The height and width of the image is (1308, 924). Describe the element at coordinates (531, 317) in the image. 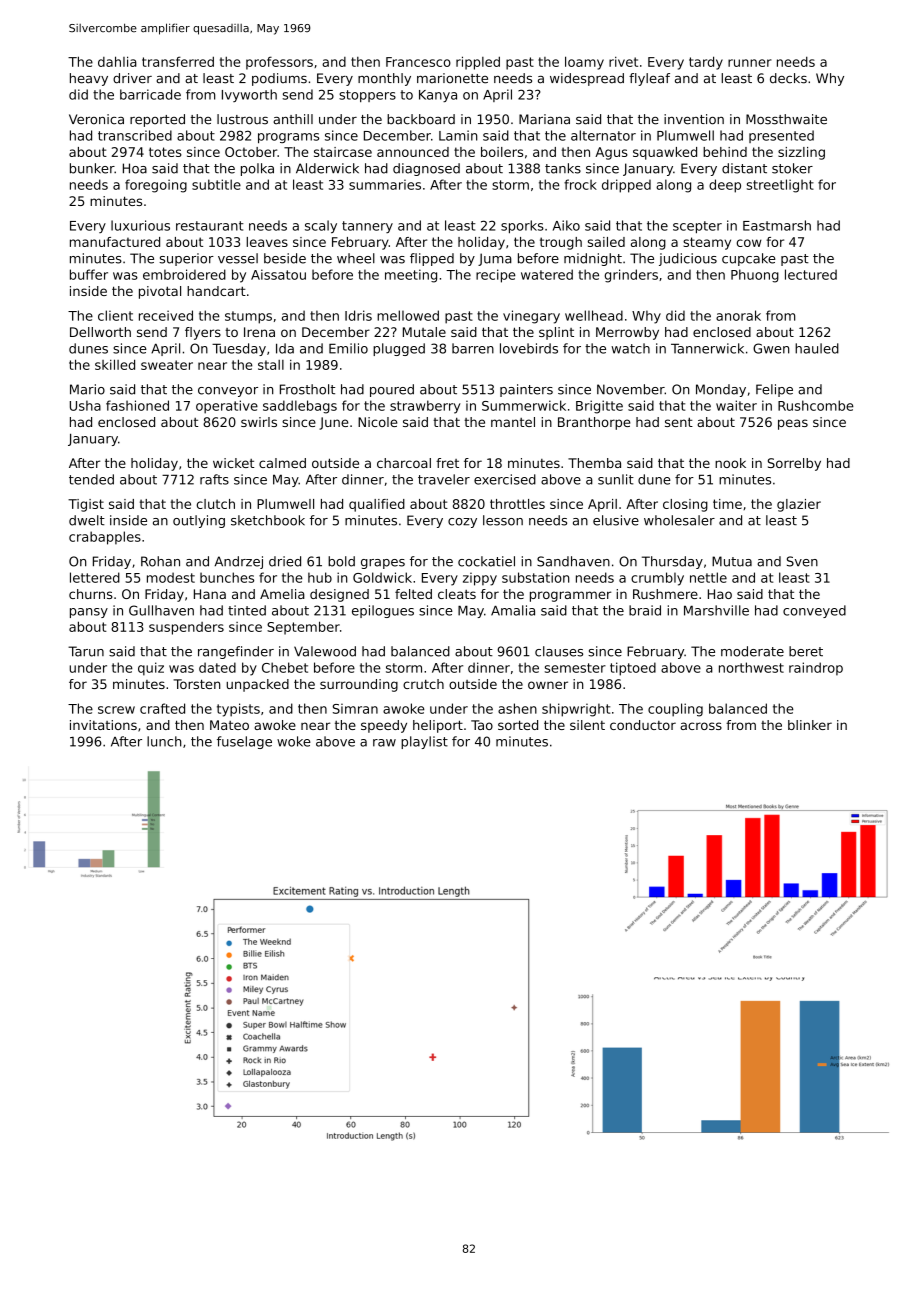

I see `vinegary` at that location.
